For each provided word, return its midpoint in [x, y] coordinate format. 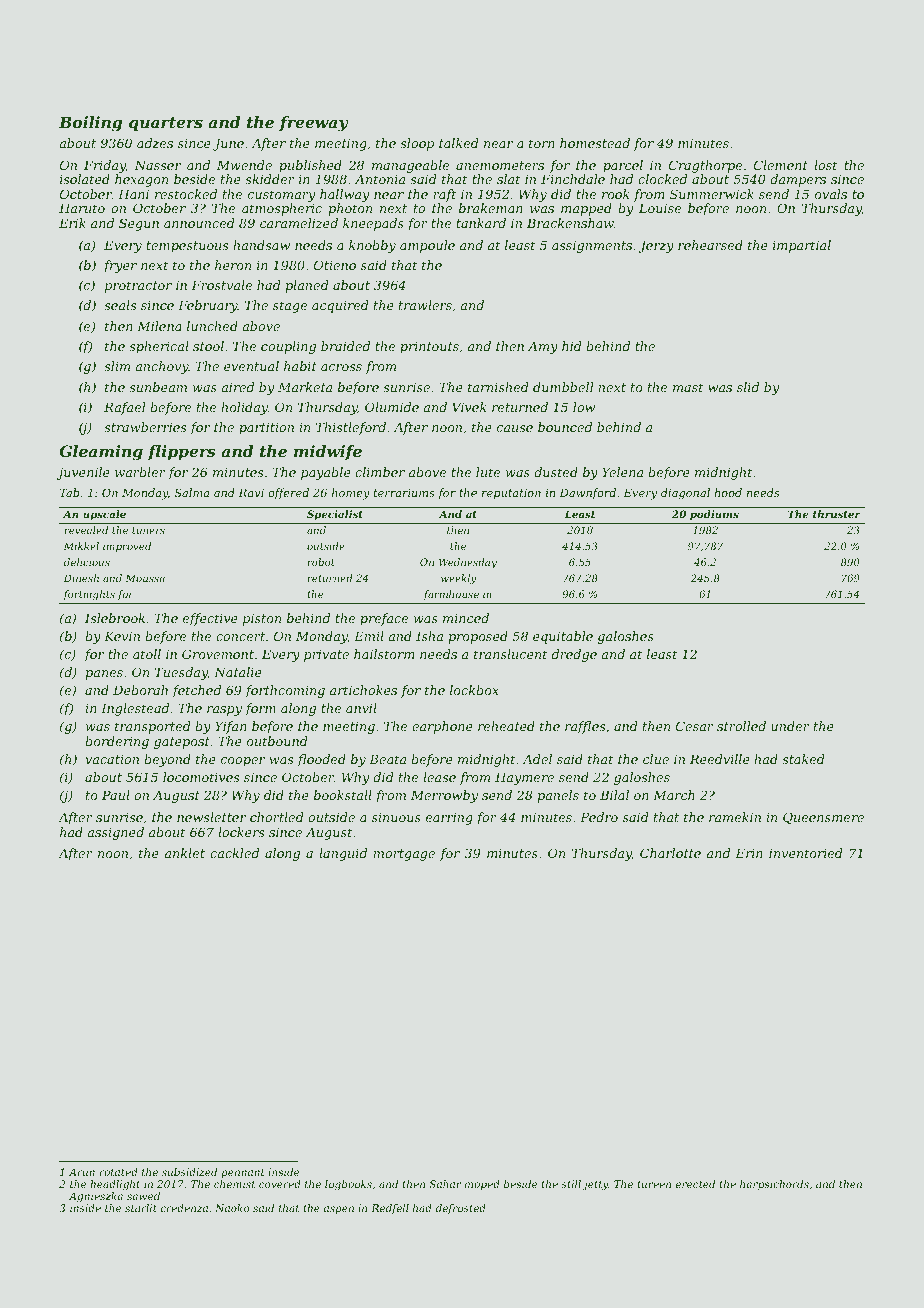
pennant [243, 1173]
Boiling [90, 124]
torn [542, 143]
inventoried [806, 853]
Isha [429, 636]
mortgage [404, 855]
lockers [241, 832]
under [790, 726]
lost [825, 165]
